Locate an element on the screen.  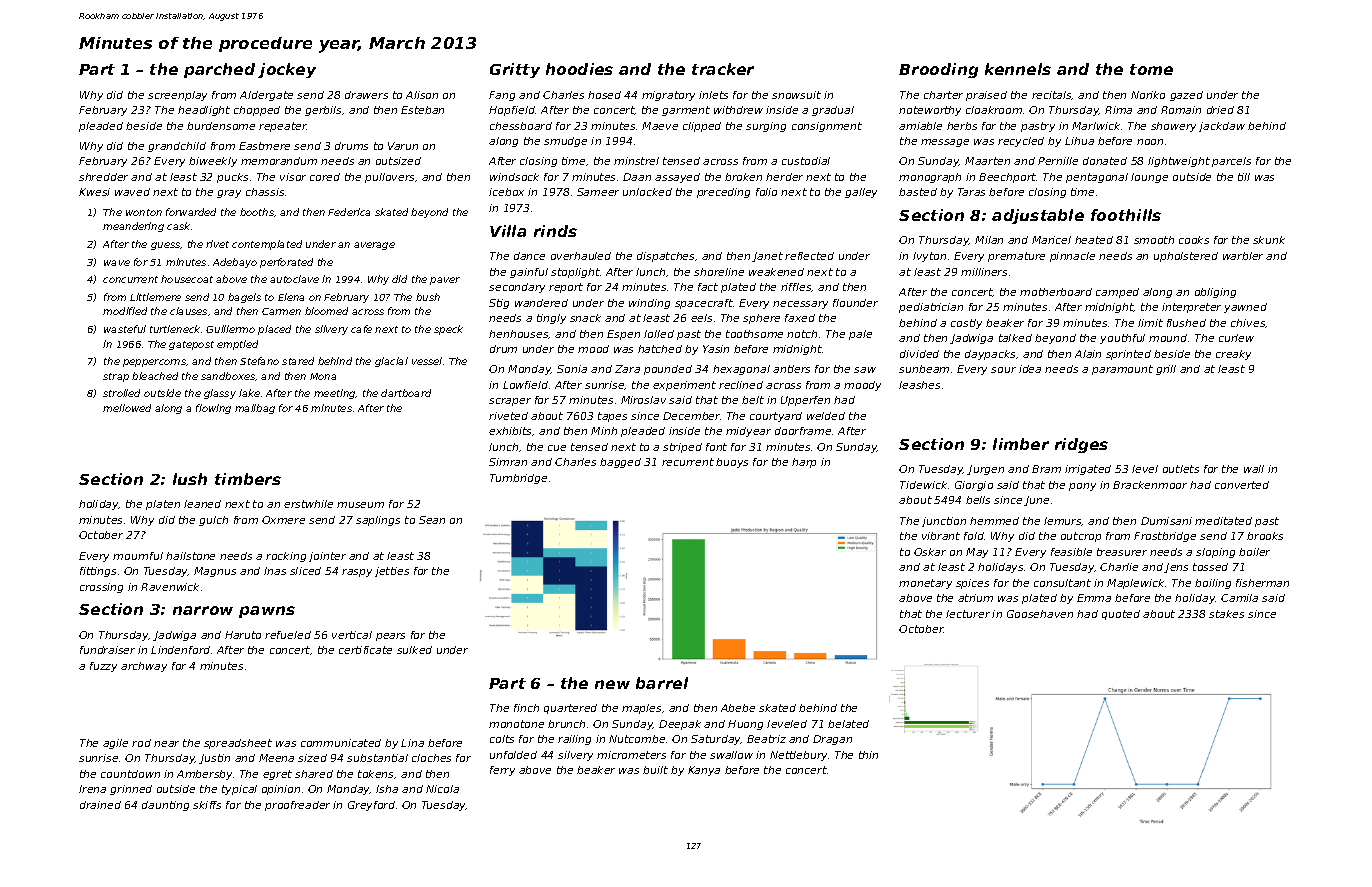
sliced is located at coordinates (305, 571).
